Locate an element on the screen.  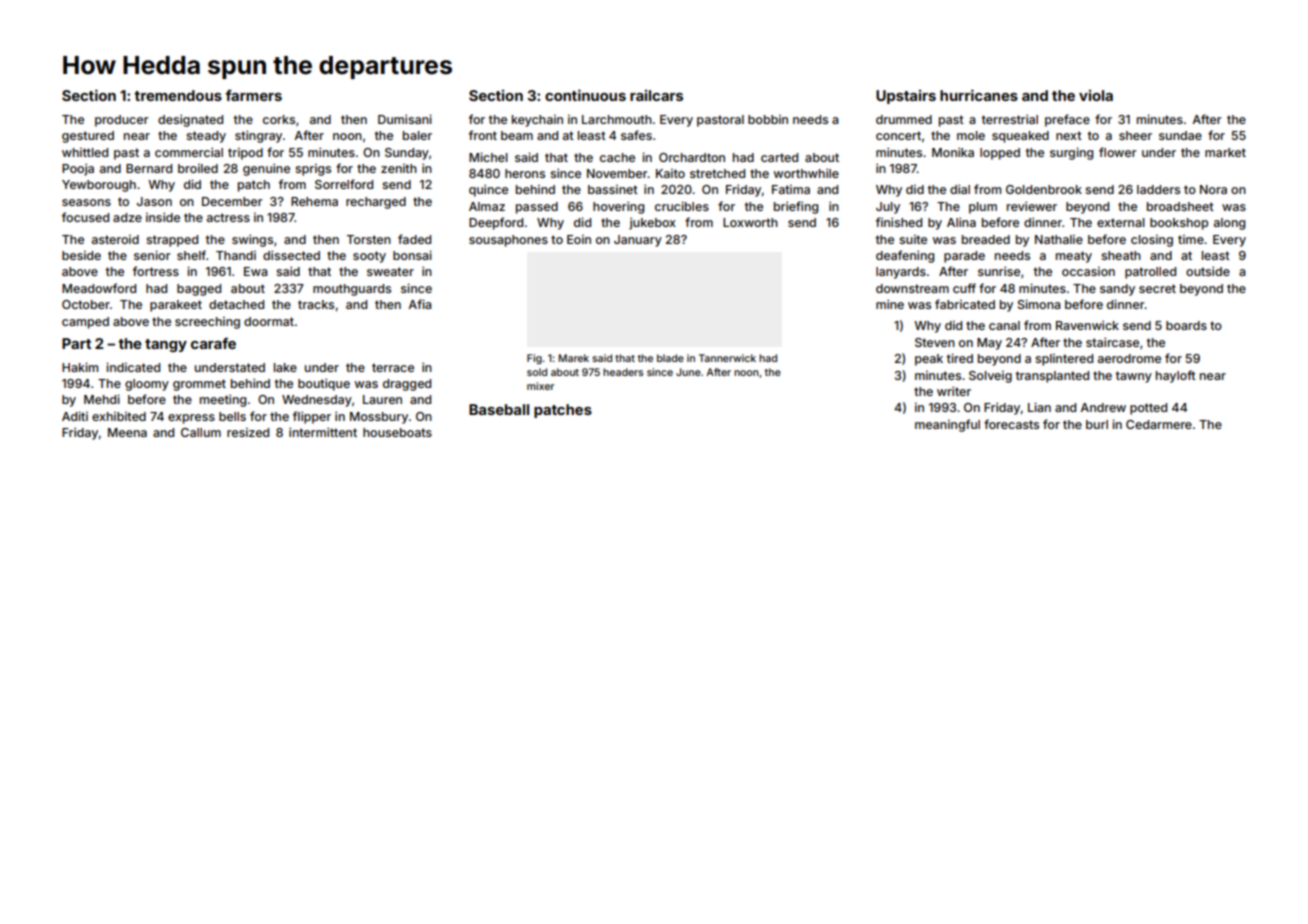
lopped is located at coordinates (1000, 154).
